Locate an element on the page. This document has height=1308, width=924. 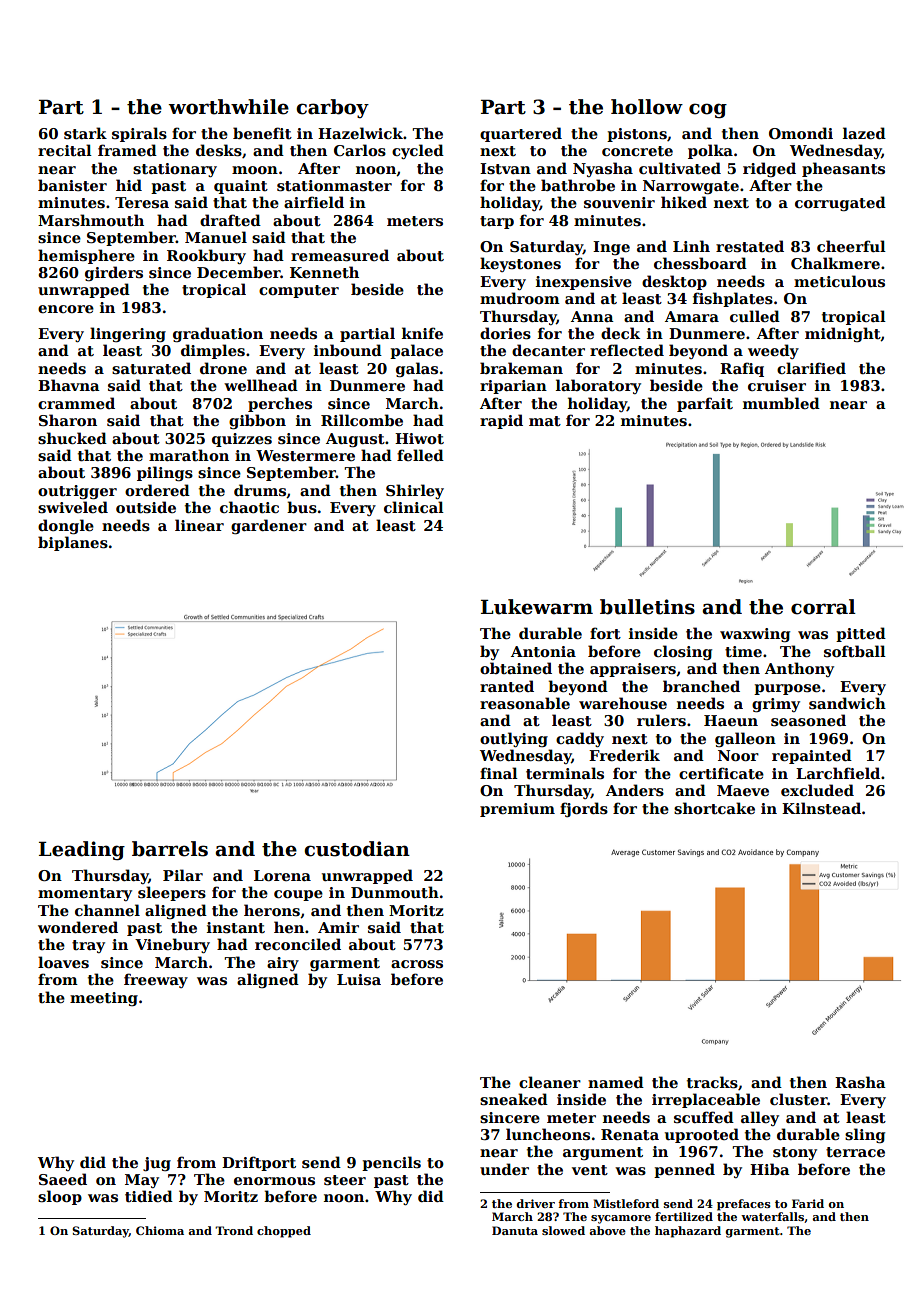
mumbled is located at coordinates (781, 403).
